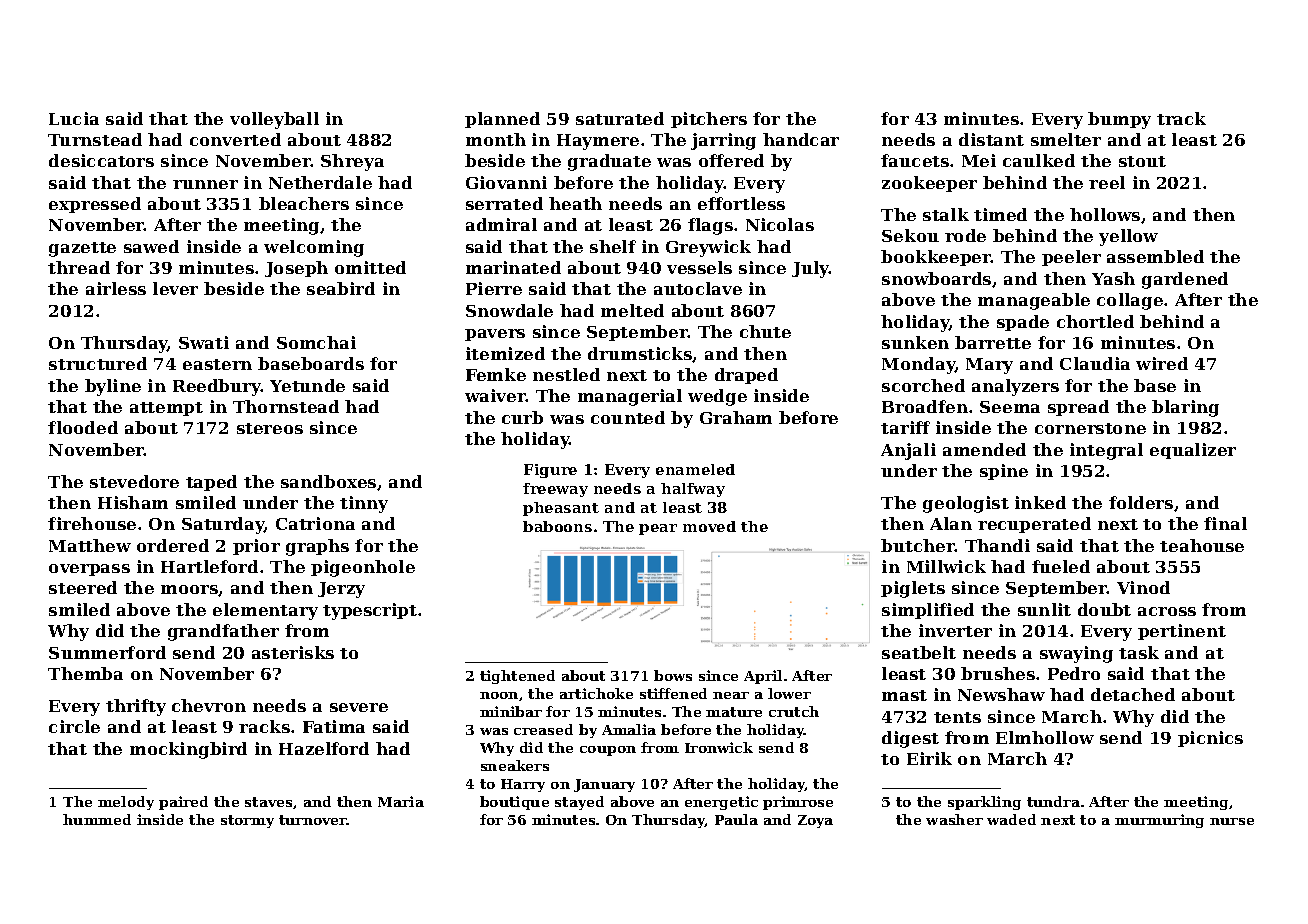 The height and width of the page is (924, 1308). What do you see at coordinates (175, 288) in the page?
I see `lever` at bounding box center [175, 288].
